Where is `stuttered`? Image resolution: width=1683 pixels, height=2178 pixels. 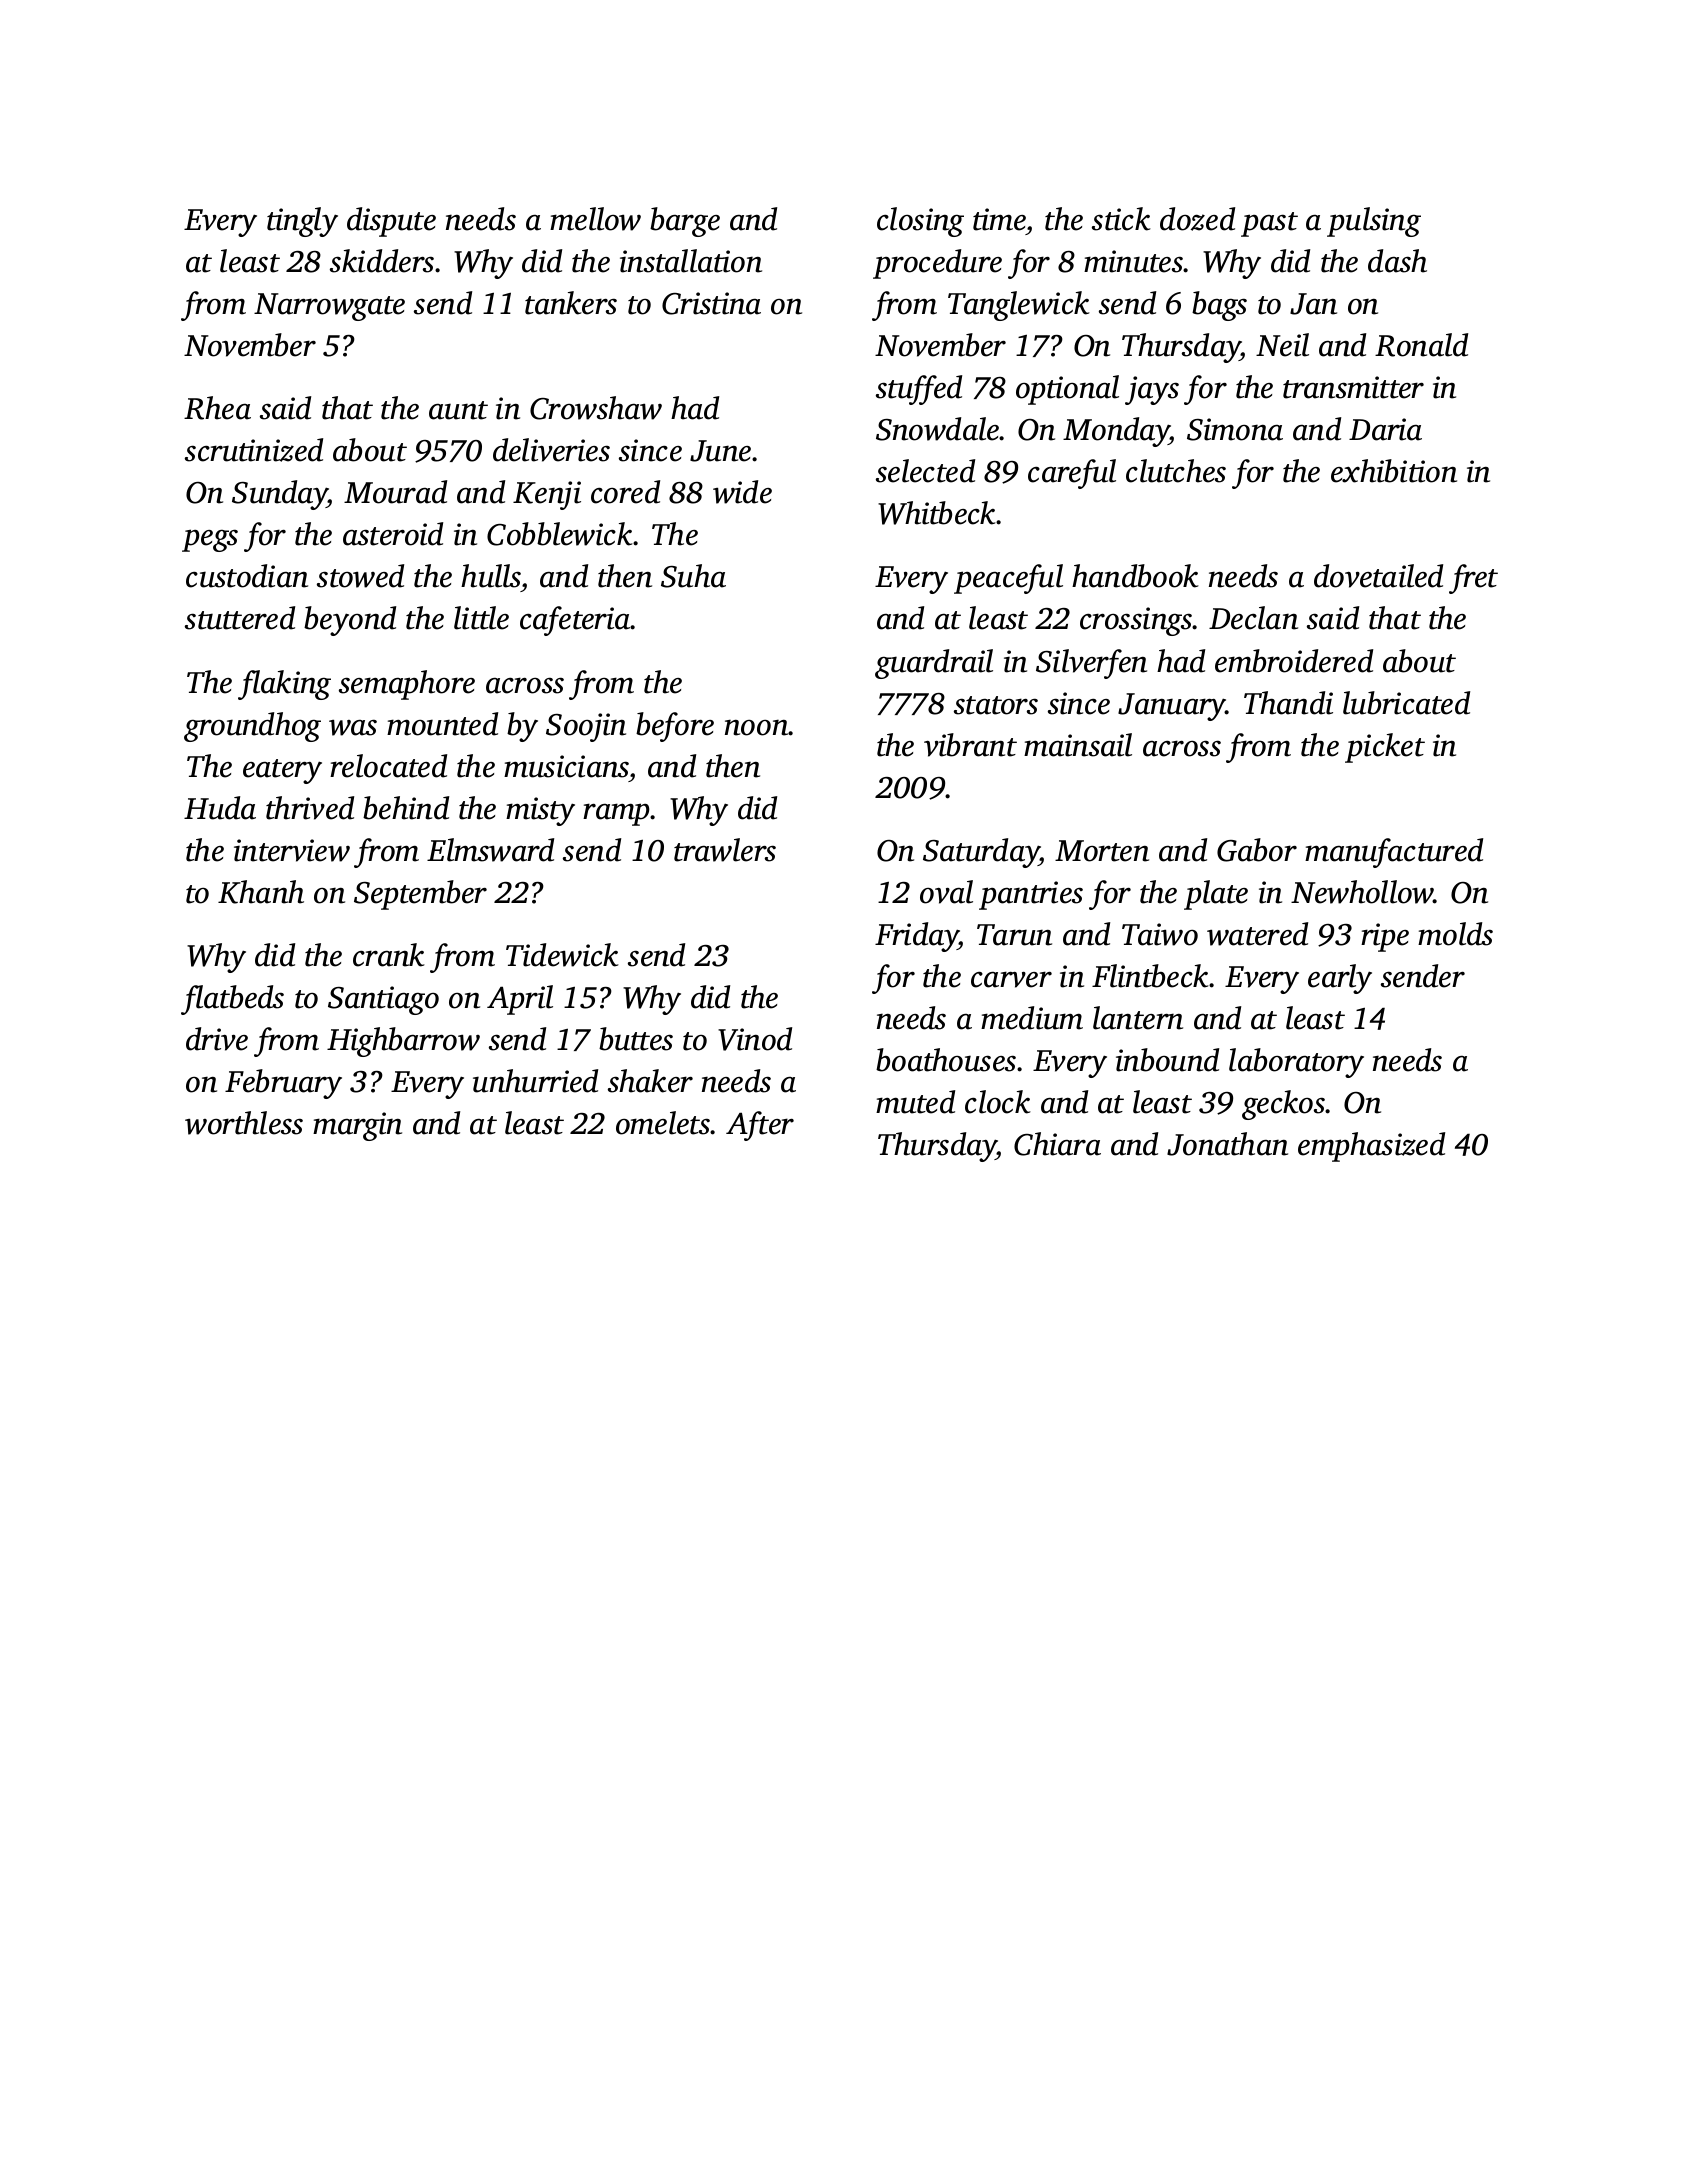 stuttered is located at coordinates (240, 618).
